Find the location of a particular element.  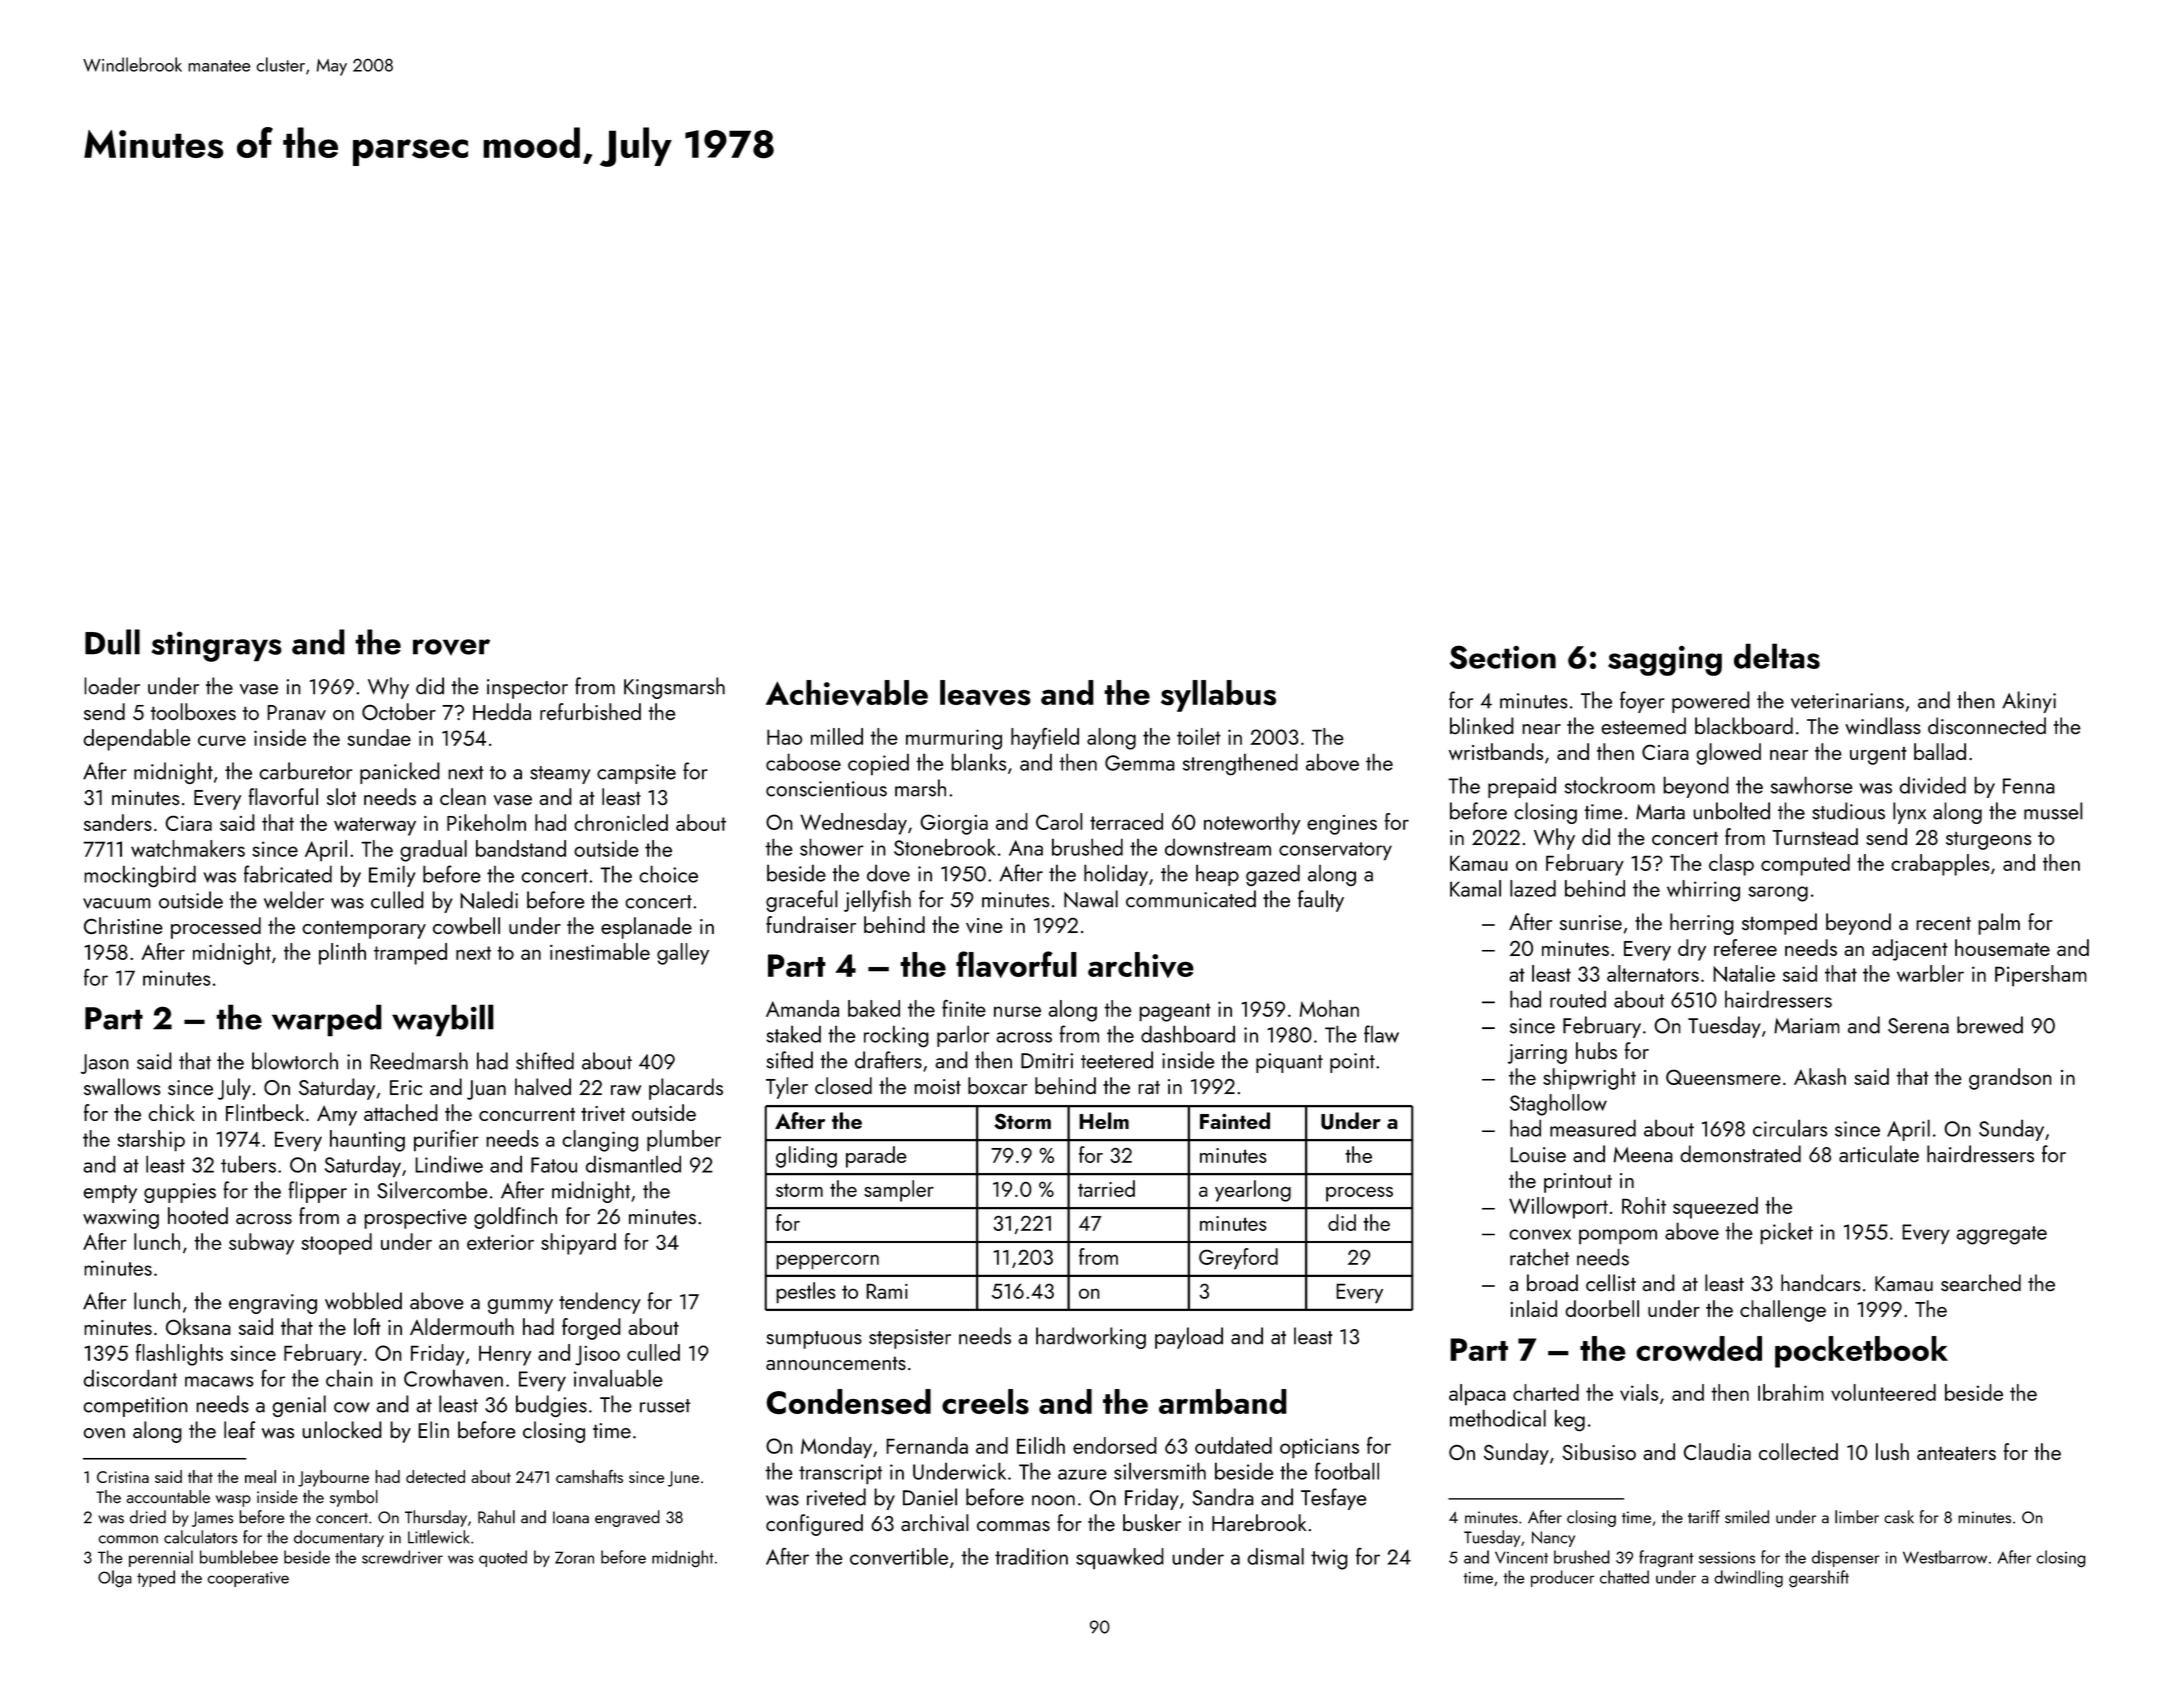

piquant is located at coordinates (1289, 1063).
